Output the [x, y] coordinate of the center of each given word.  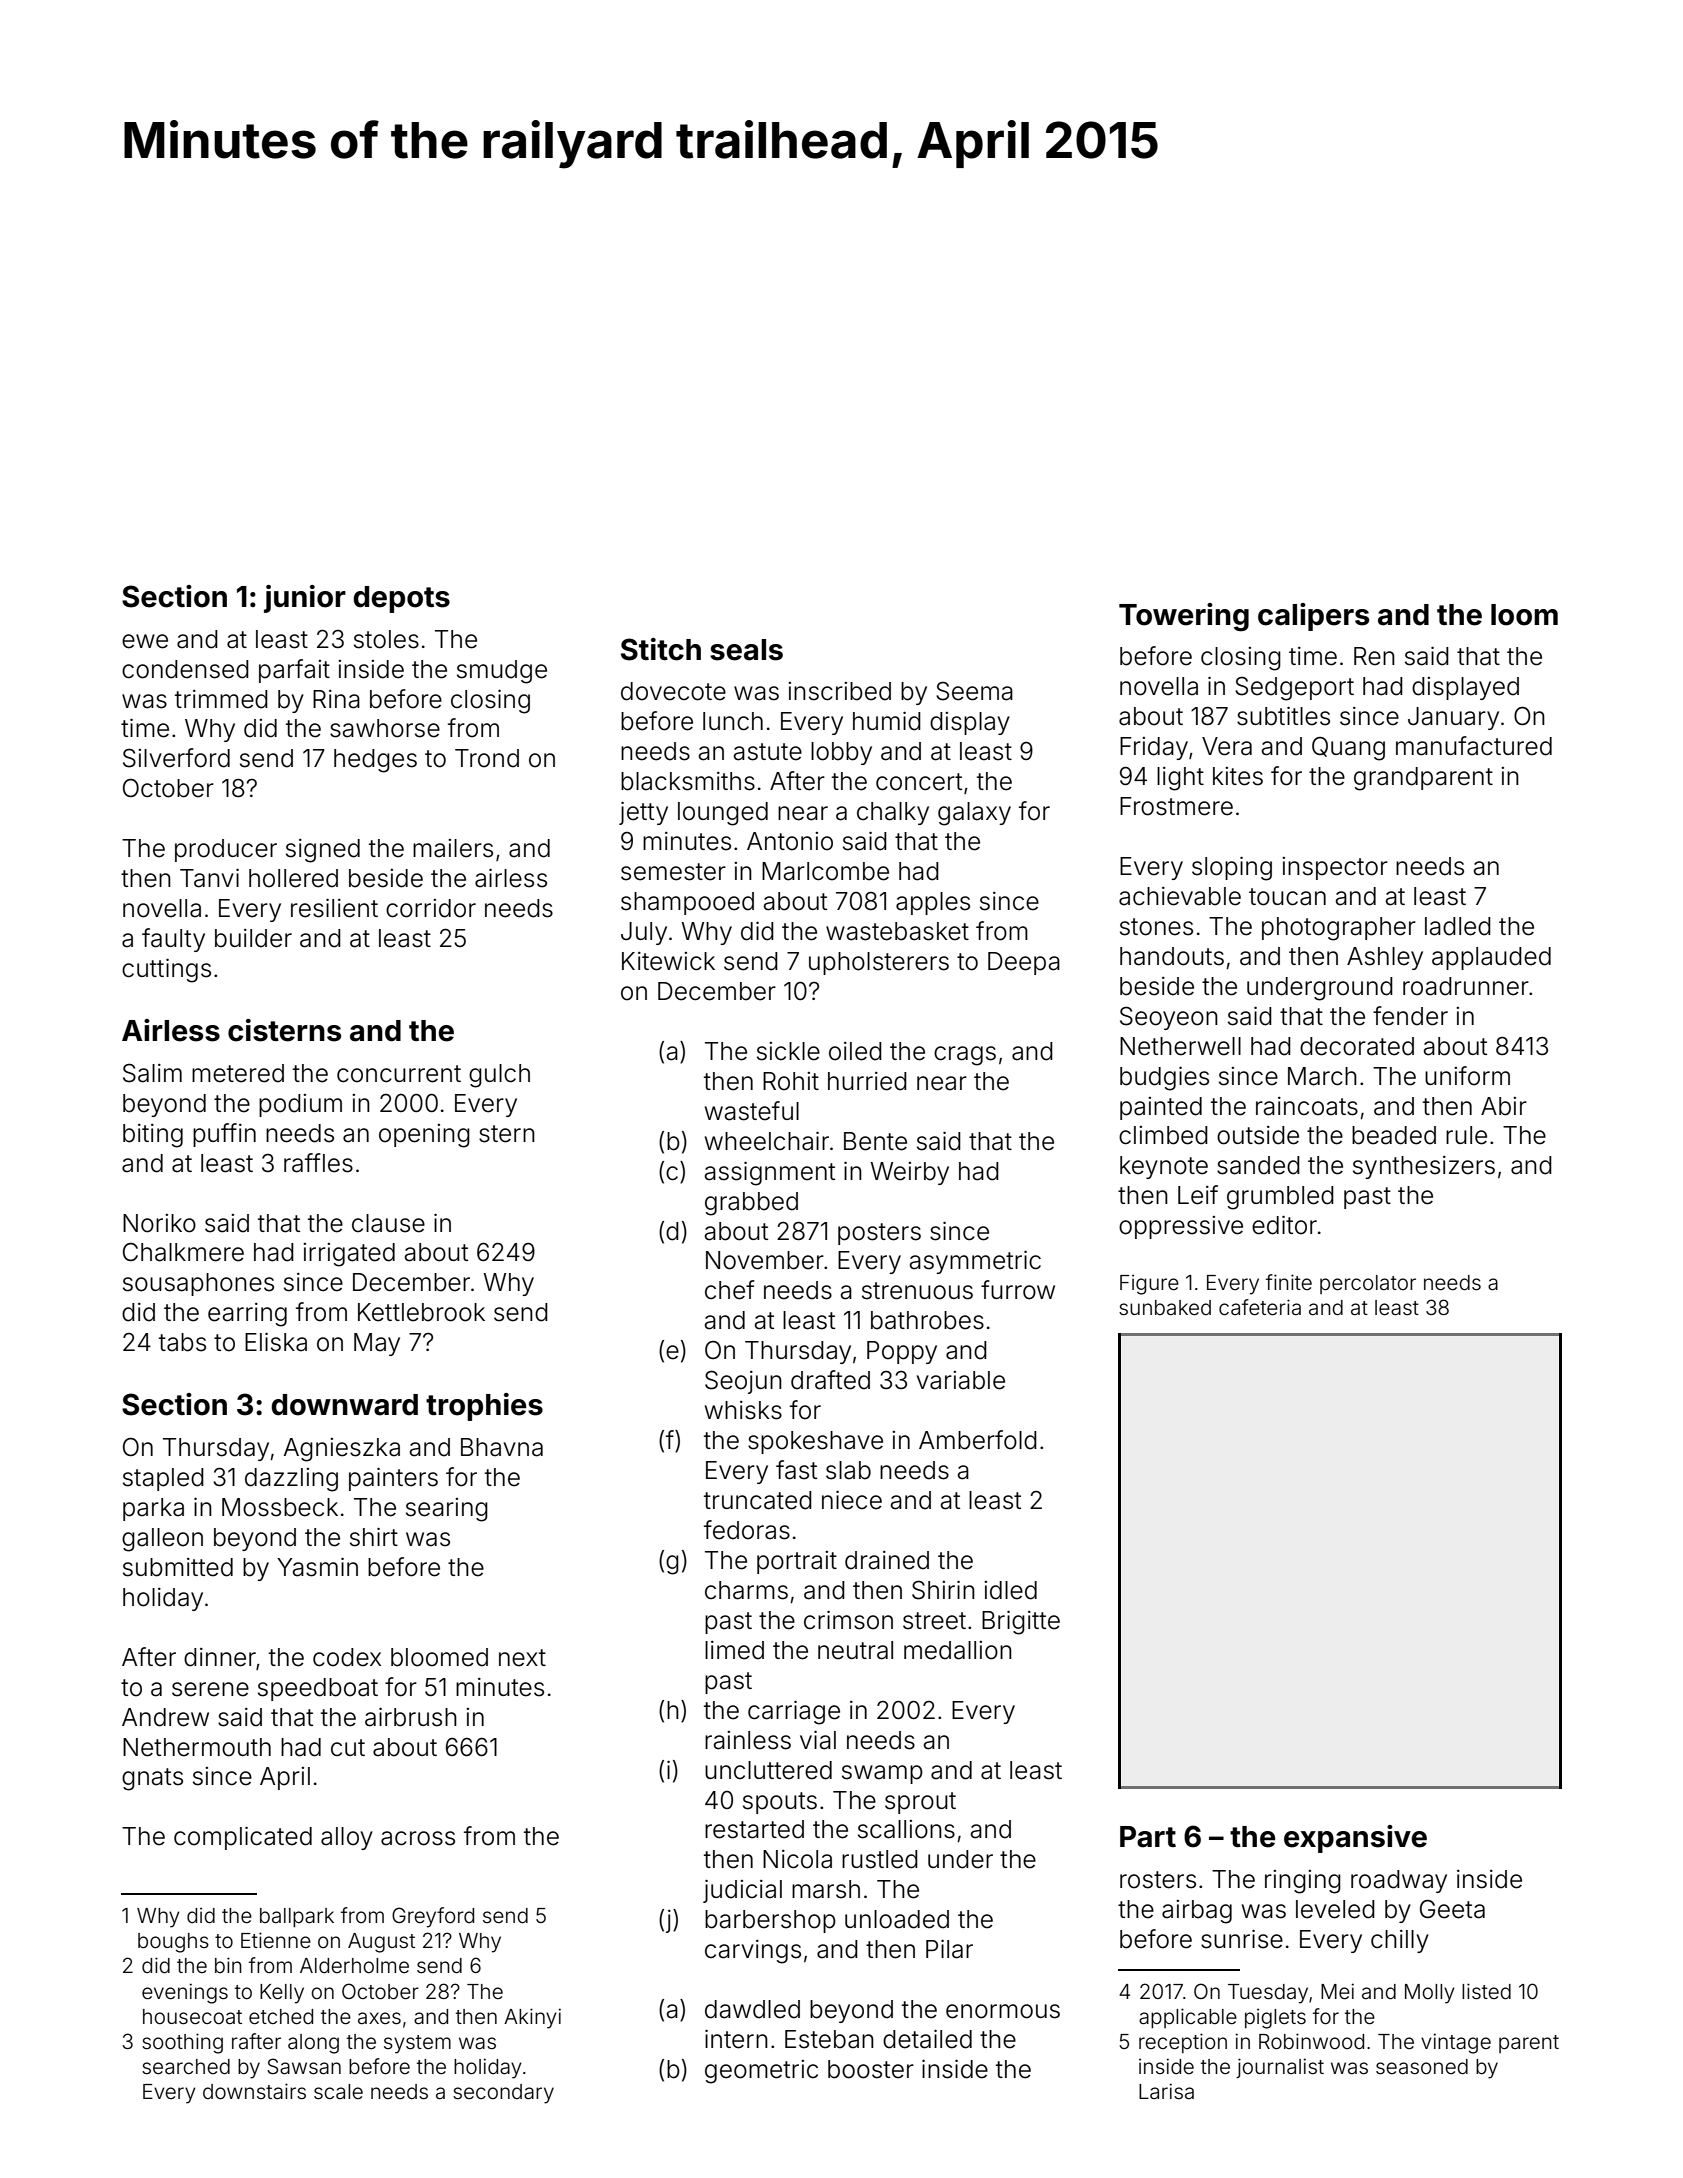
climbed [1163, 1135]
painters [393, 1479]
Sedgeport [1294, 688]
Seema [974, 691]
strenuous [917, 1291]
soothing [182, 2043]
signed [323, 851]
